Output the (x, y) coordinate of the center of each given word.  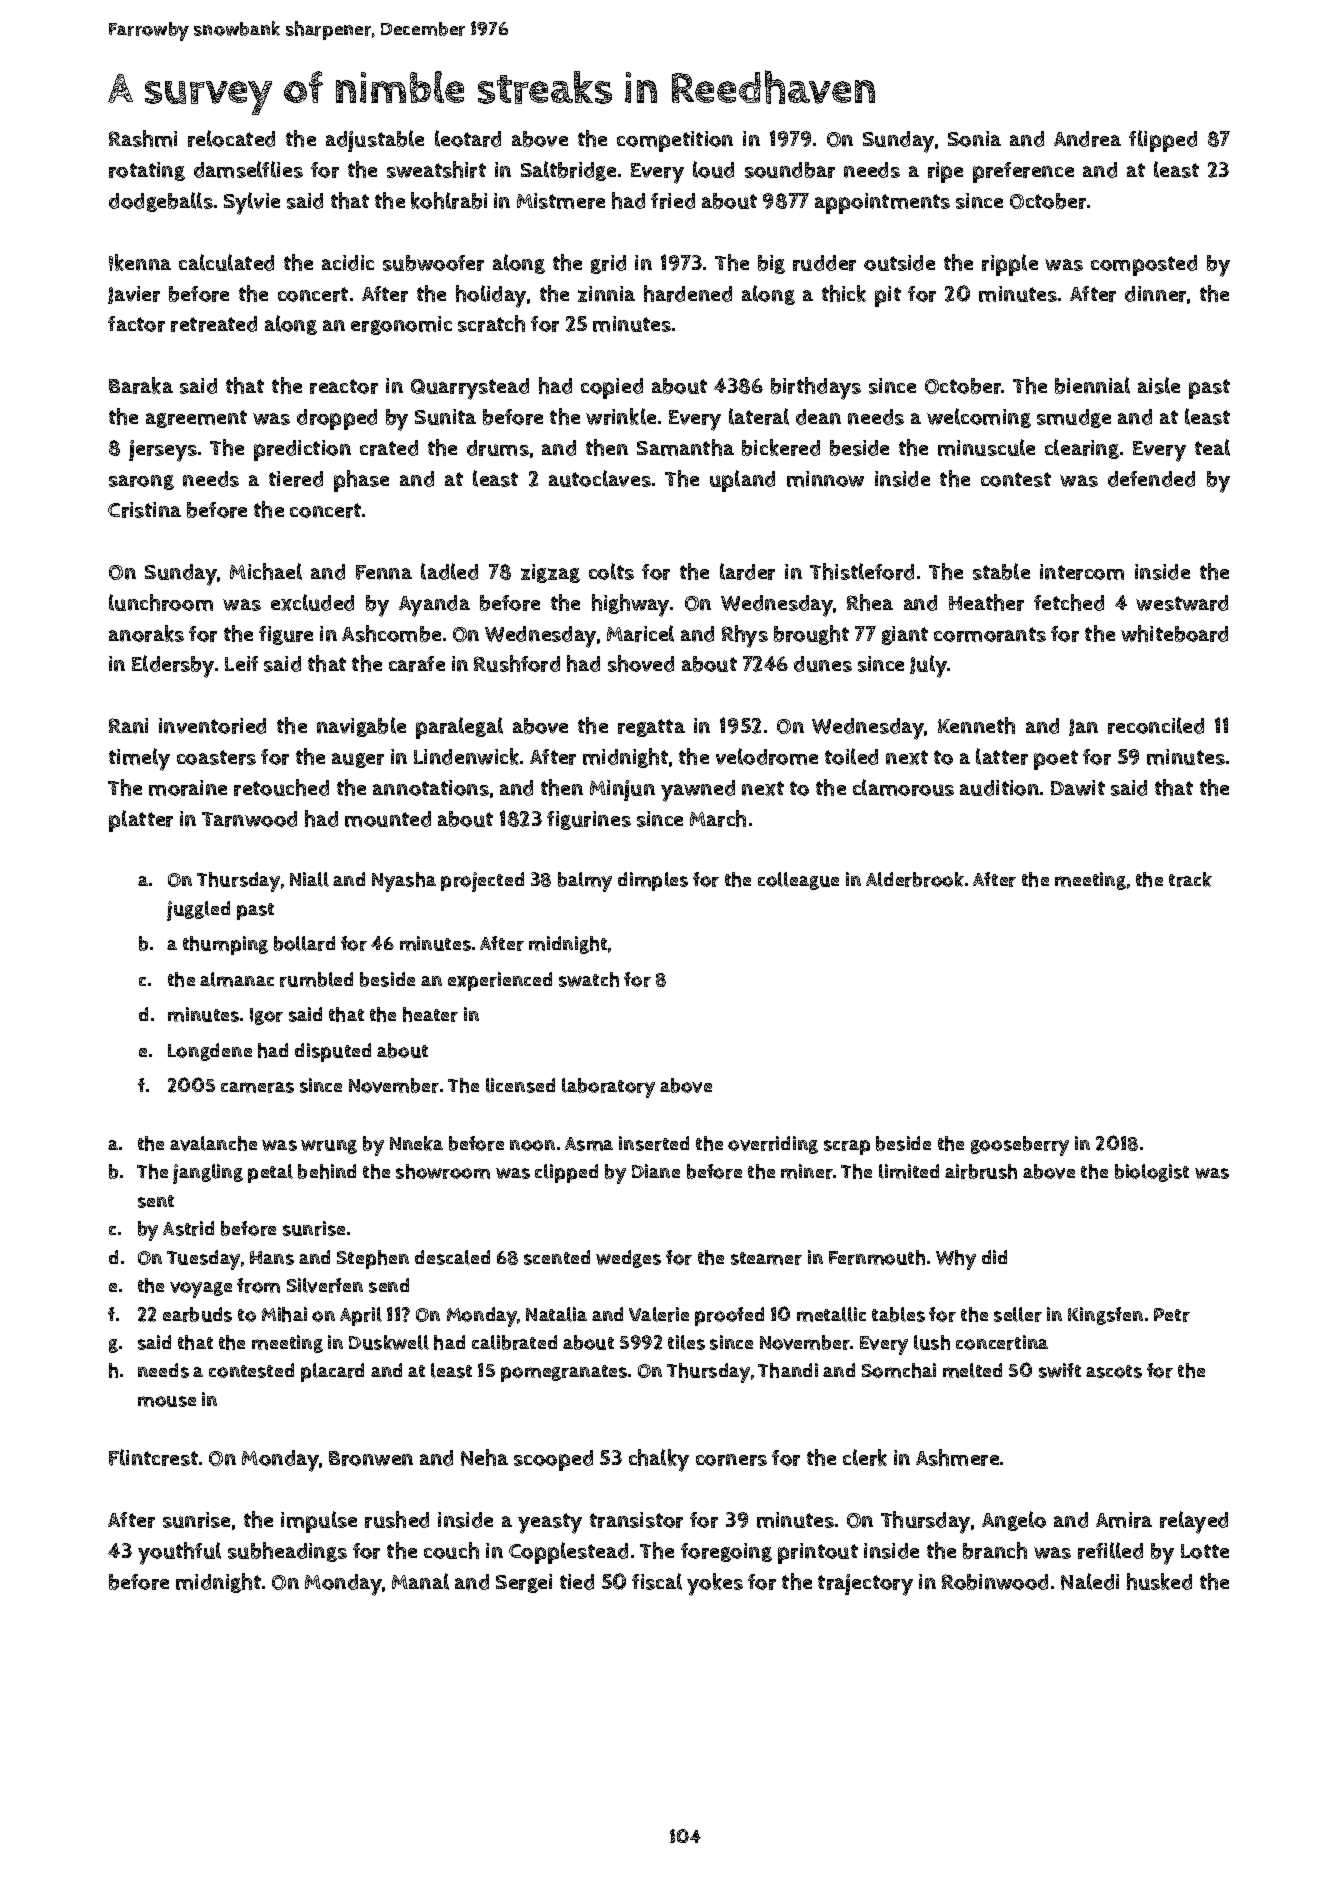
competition (675, 141)
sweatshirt (436, 169)
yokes (715, 1584)
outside (899, 263)
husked (1159, 1581)
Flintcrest (153, 1457)
